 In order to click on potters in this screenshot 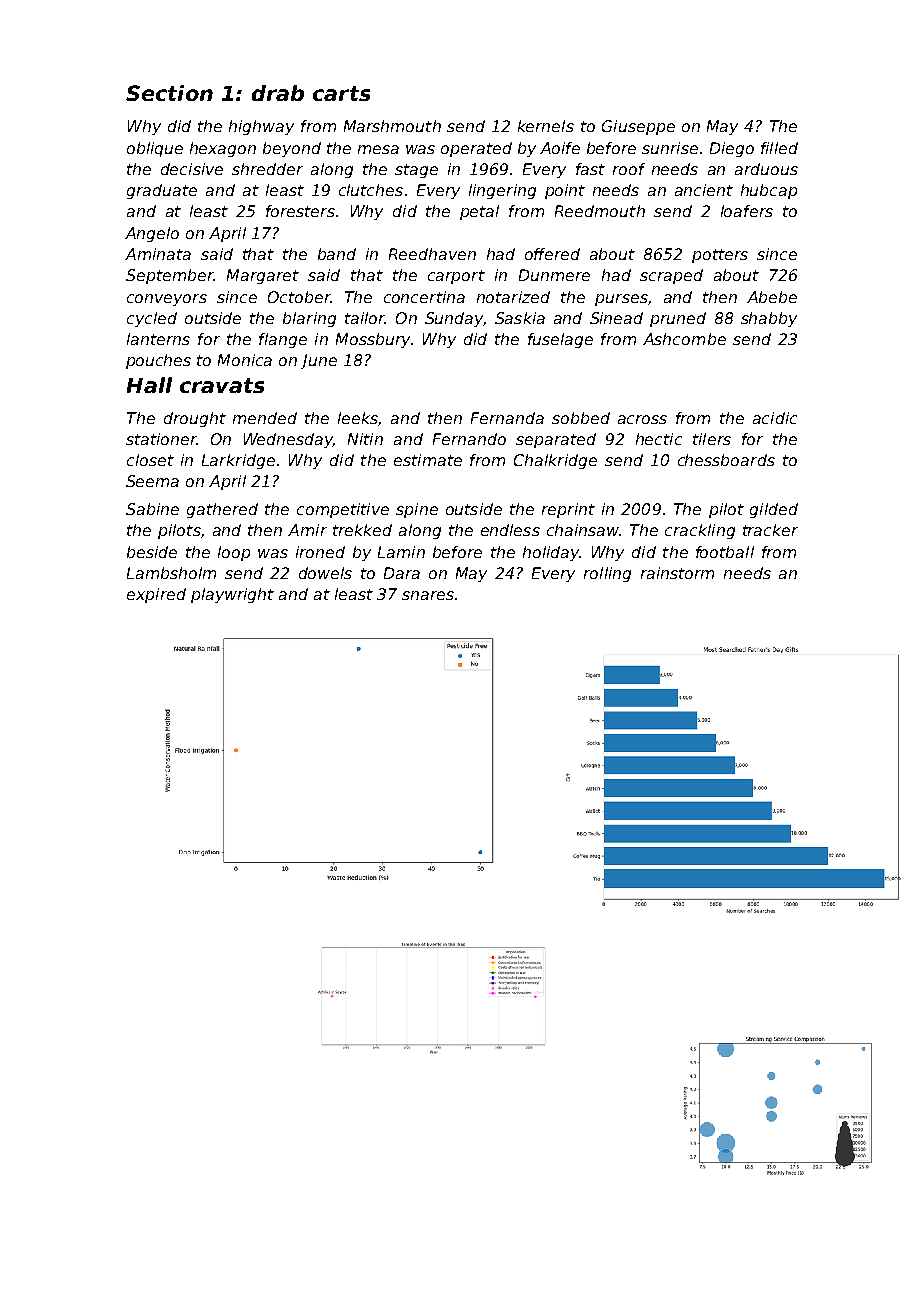, I will do `click(720, 256)`.
